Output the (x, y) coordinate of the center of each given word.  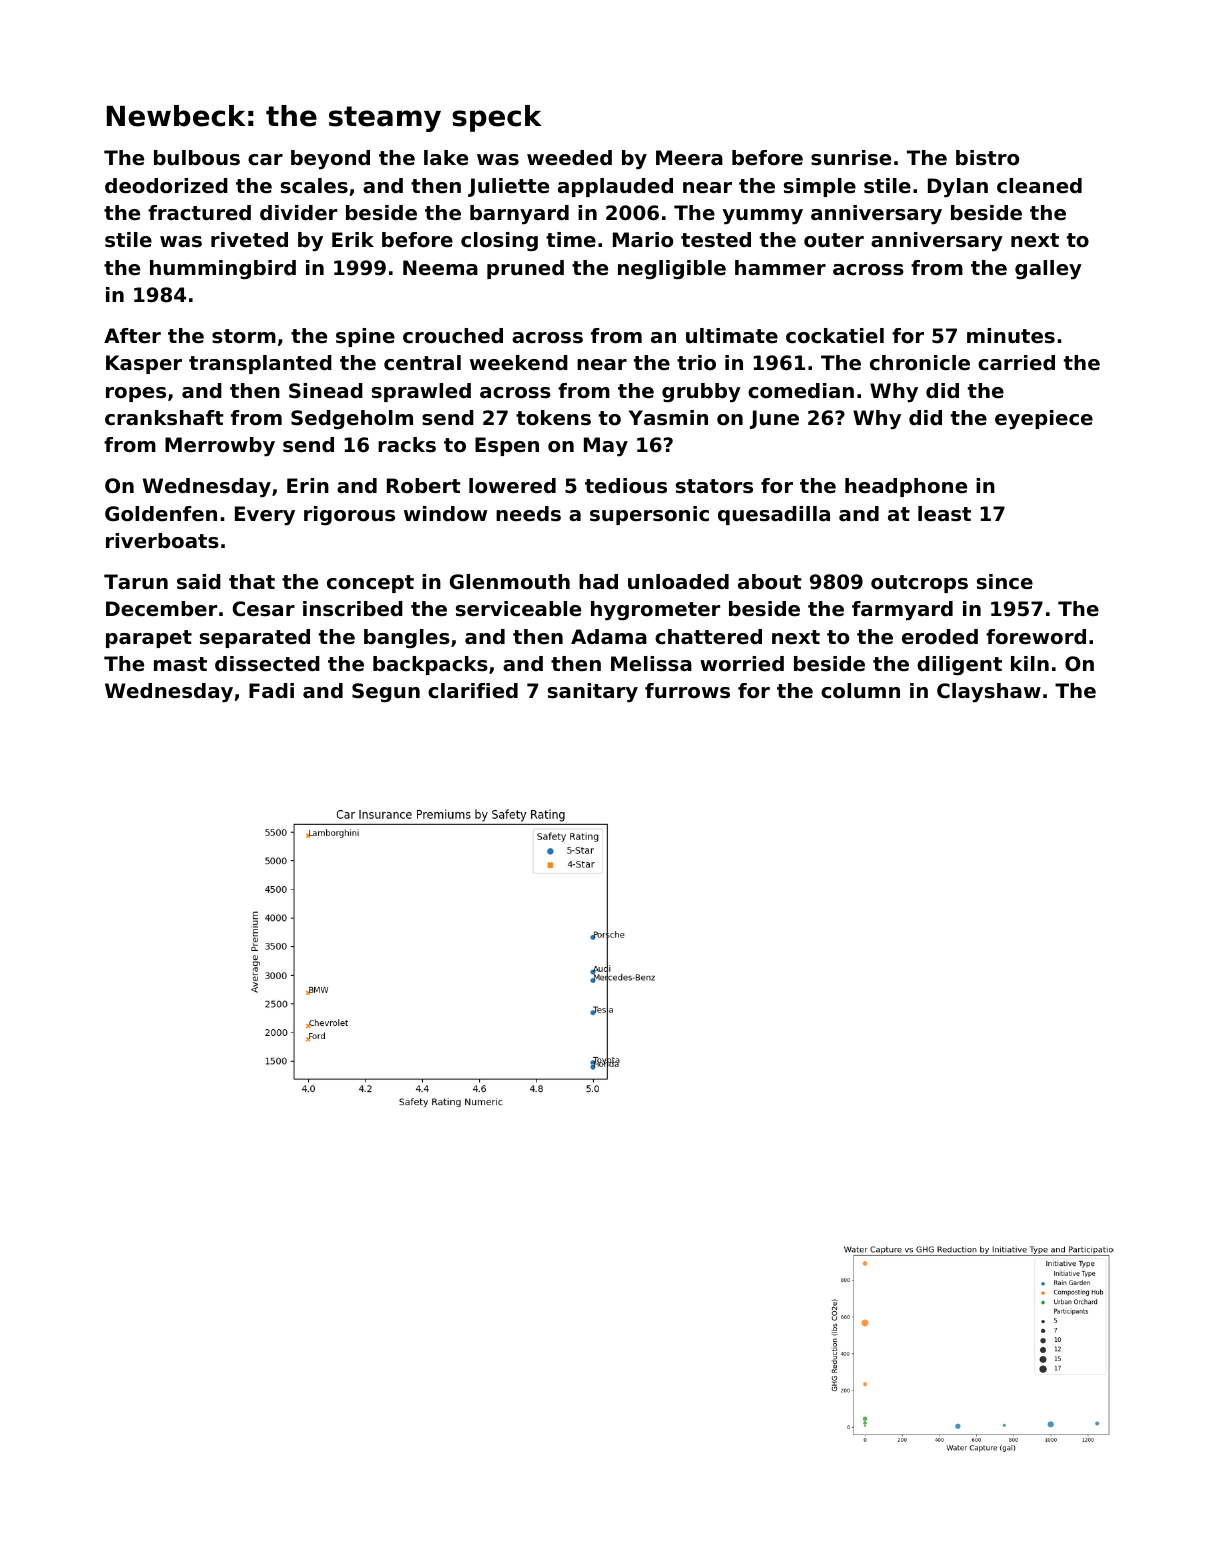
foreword (1036, 637)
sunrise (851, 158)
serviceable (518, 609)
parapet (149, 639)
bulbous (197, 158)
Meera (689, 158)
